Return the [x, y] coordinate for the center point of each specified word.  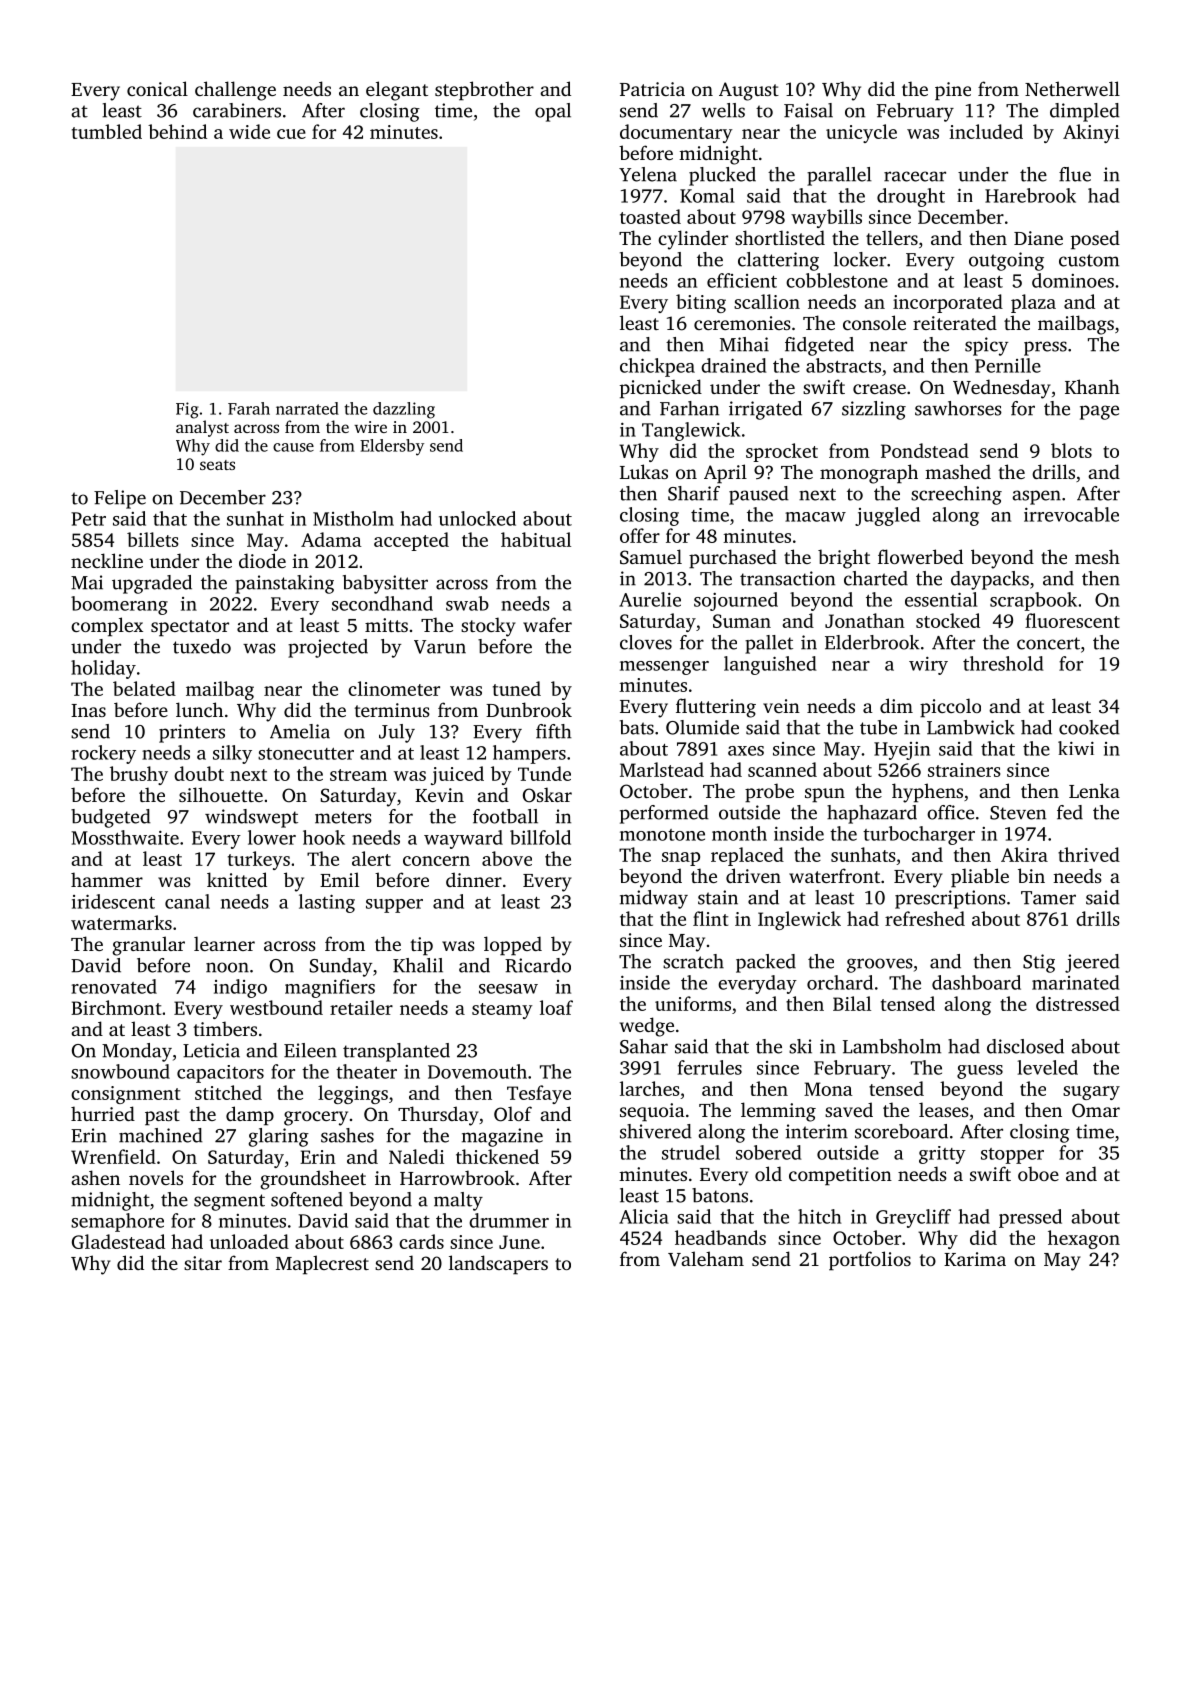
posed [1095, 240]
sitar [203, 1263]
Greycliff [913, 1218]
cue [291, 134]
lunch [199, 709]
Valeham [706, 1259]
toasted [650, 216]
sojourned [736, 601]
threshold [1003, 663]
